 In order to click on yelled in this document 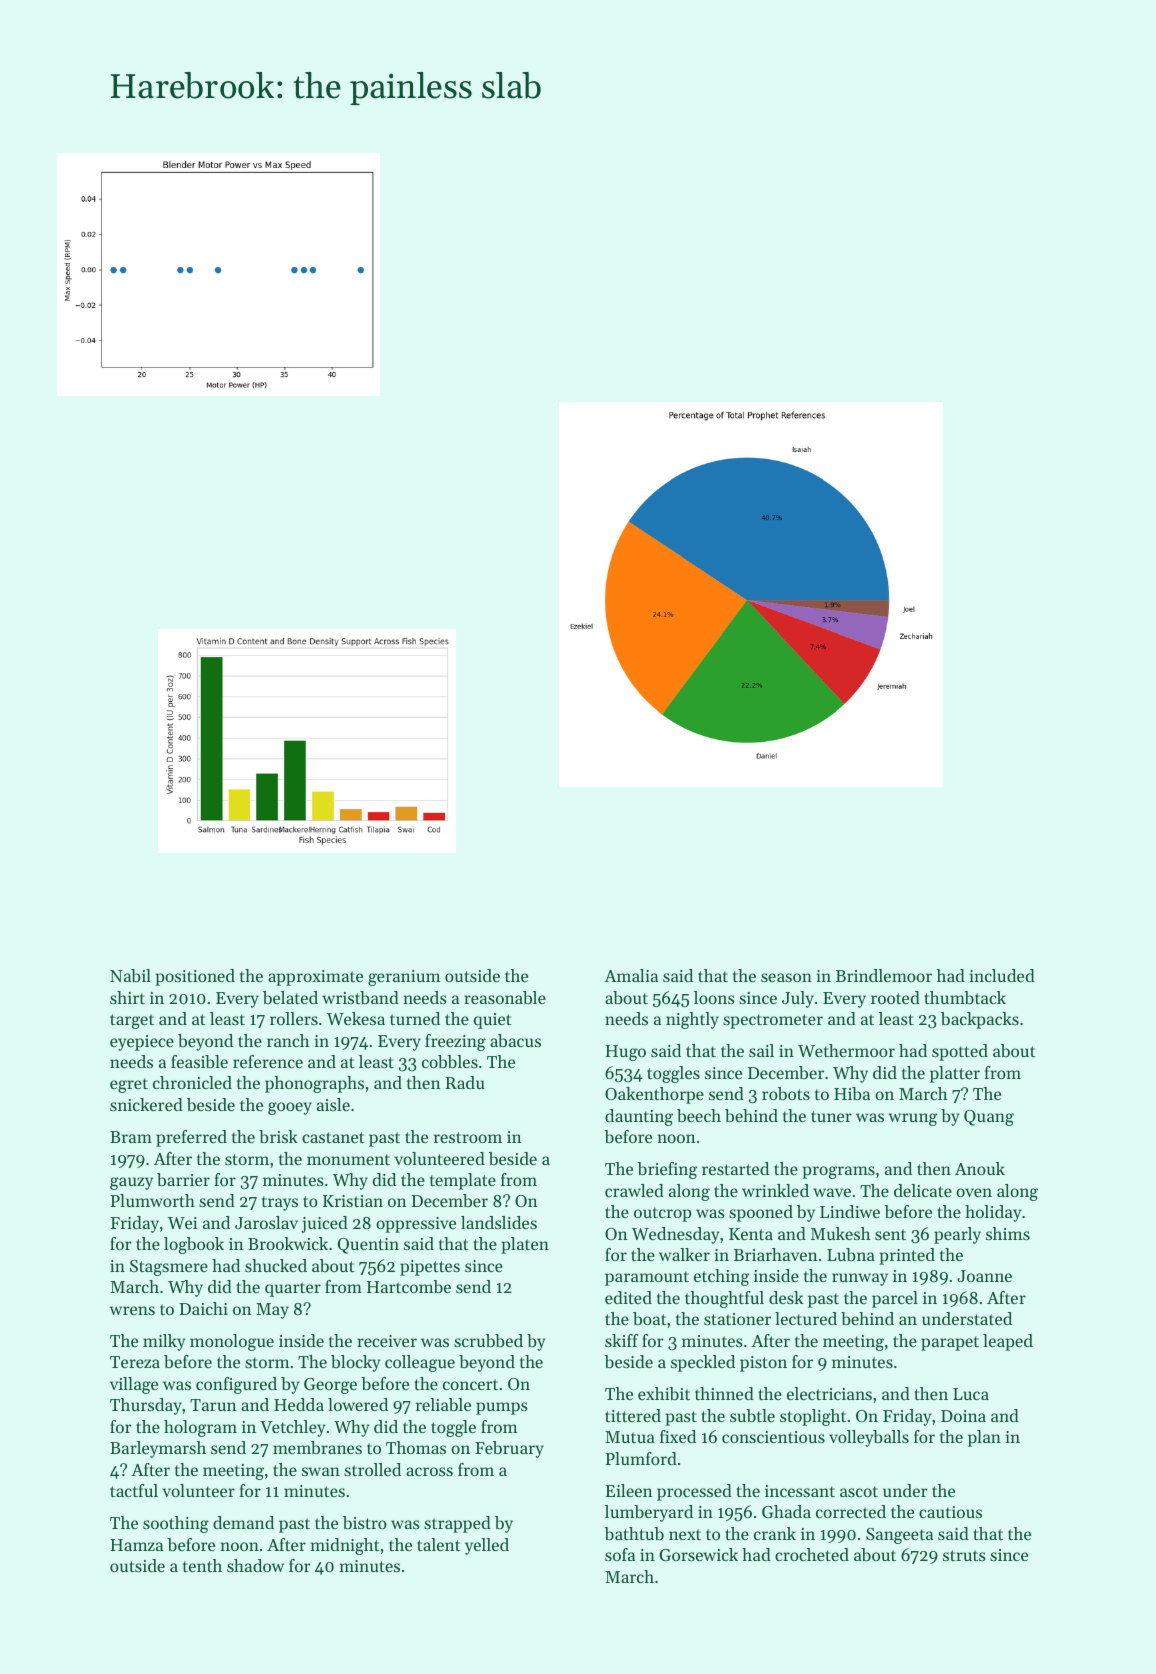, I will do `click(487, 1546)`.
